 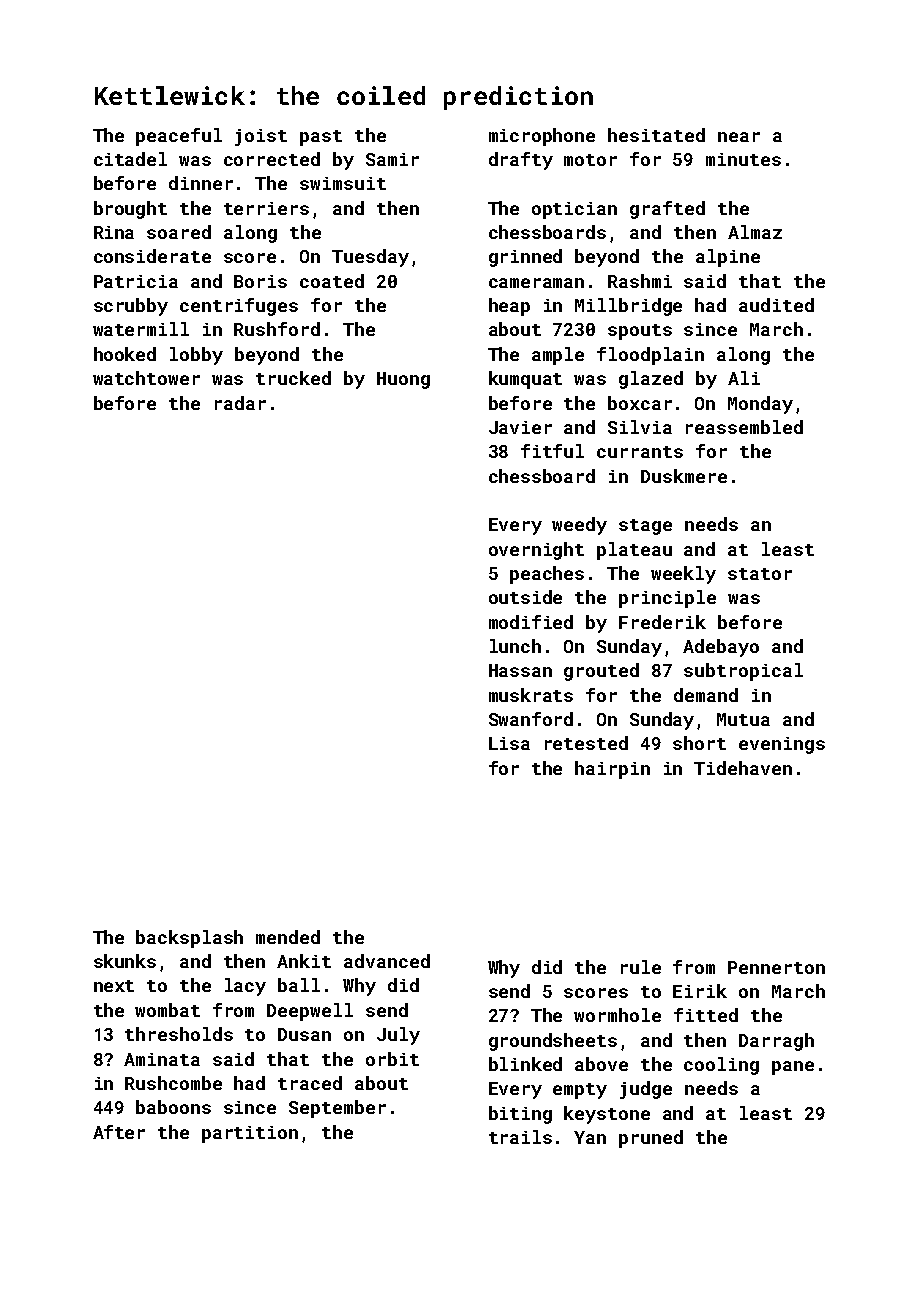 I want to click on dinner, so click(x=201, y=183).
